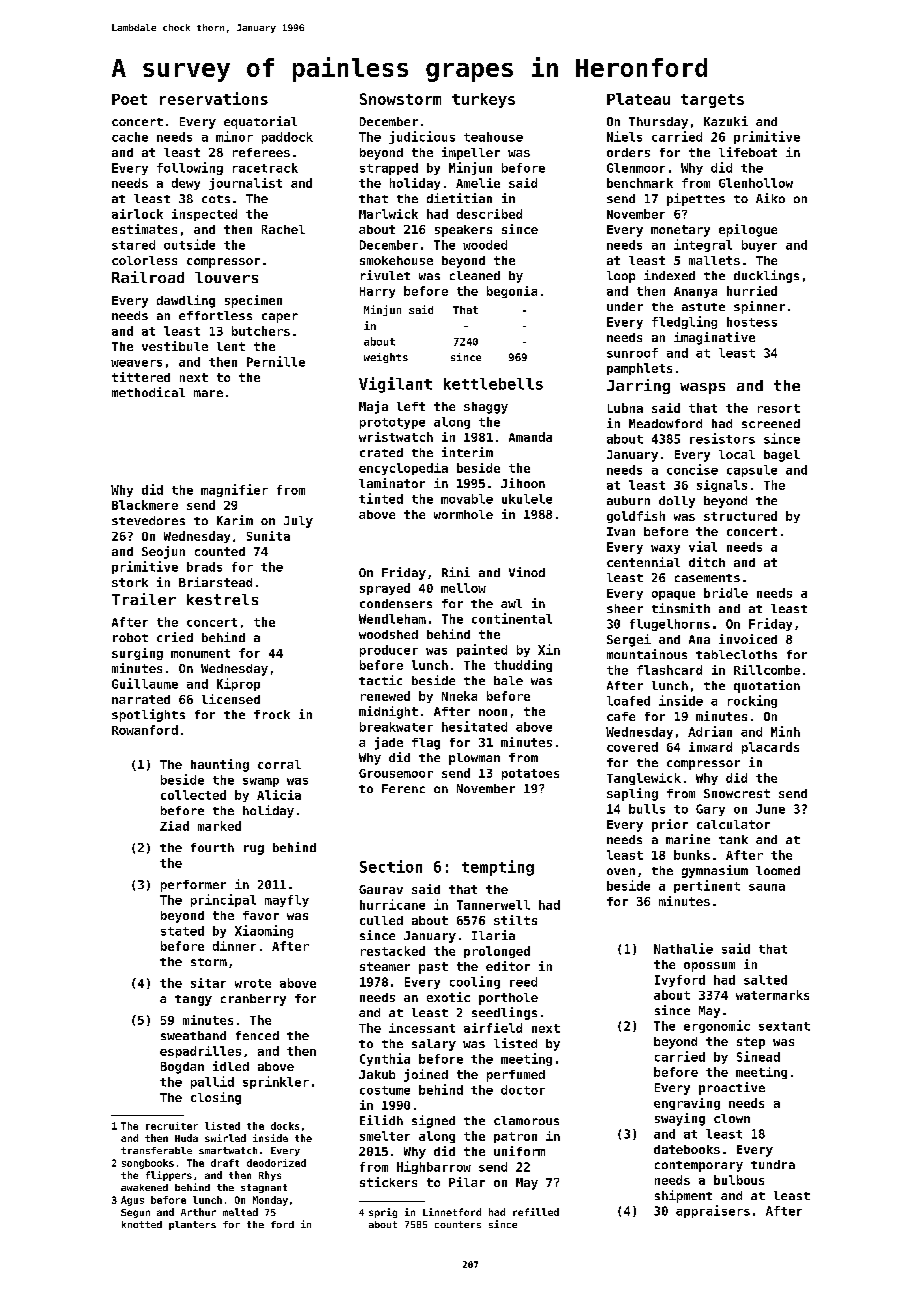 Image resolution: width=924 pixels, height=1308 pixels. What do you see at coordinates (458, 1224) in the document?
I see `counters` at bounding box center [458, 1224].
